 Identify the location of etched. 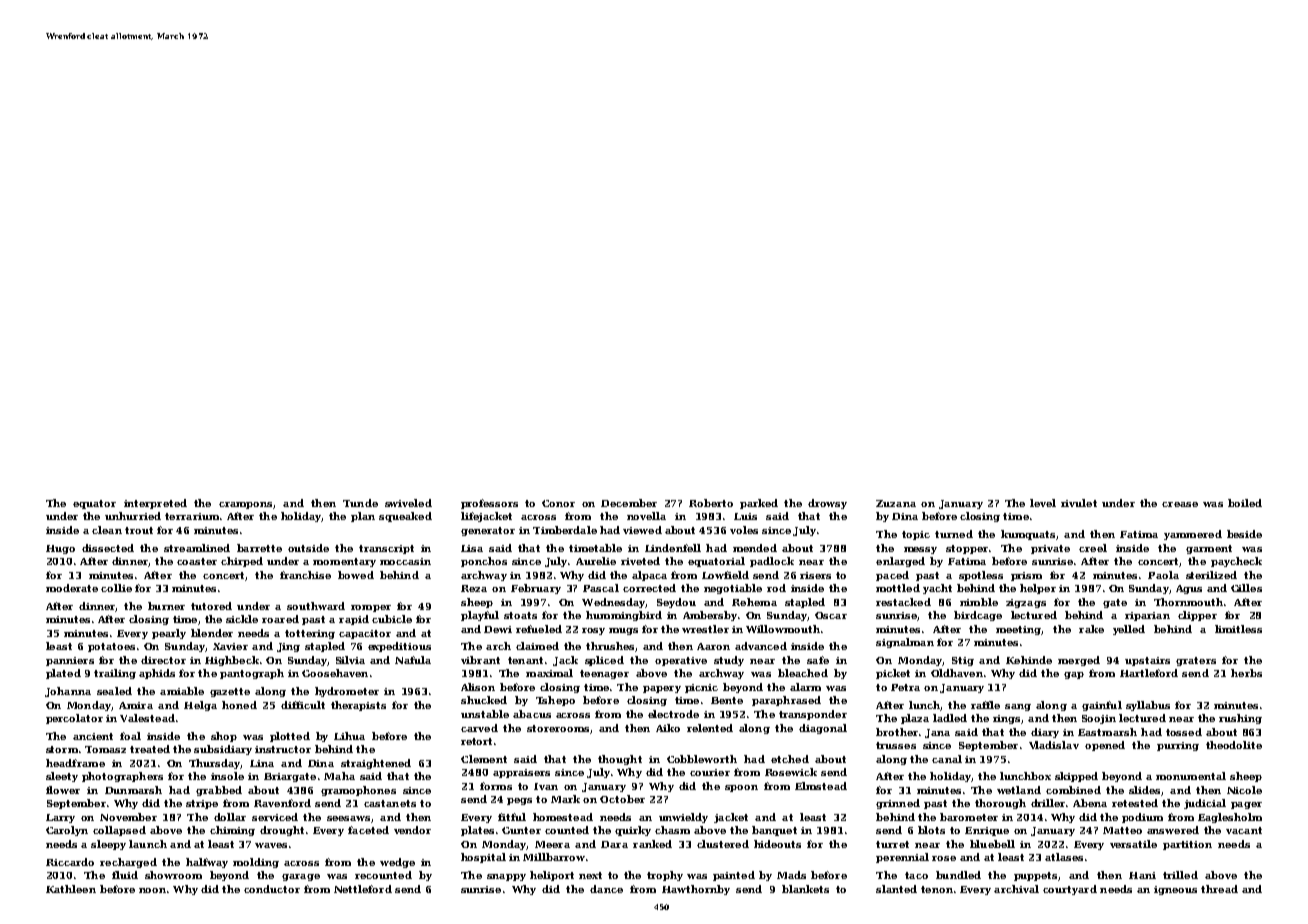
(790, 759).
